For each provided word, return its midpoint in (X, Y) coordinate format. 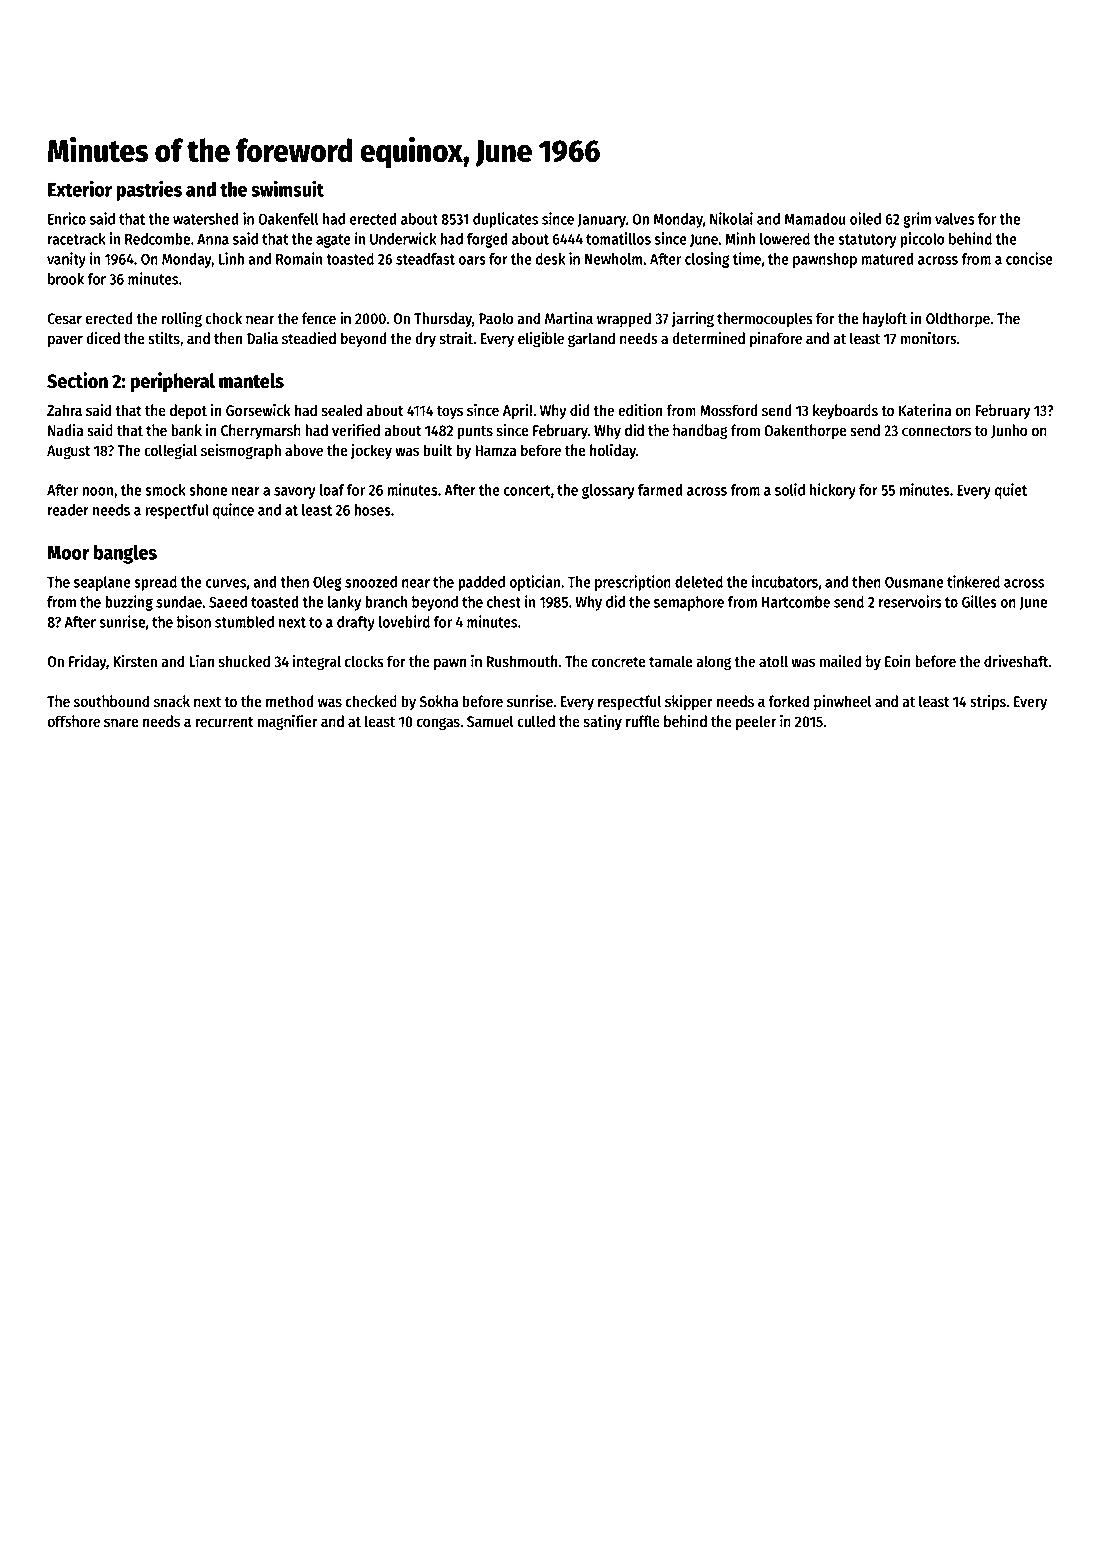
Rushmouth (522, 661)
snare (121, 723)
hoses (372, 510)
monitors (928, 338)
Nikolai (731, 218)
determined (708, 338)
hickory (833, 491)
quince (233, 511)
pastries (149, 190)
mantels (251, 381)
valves (955, 219)
